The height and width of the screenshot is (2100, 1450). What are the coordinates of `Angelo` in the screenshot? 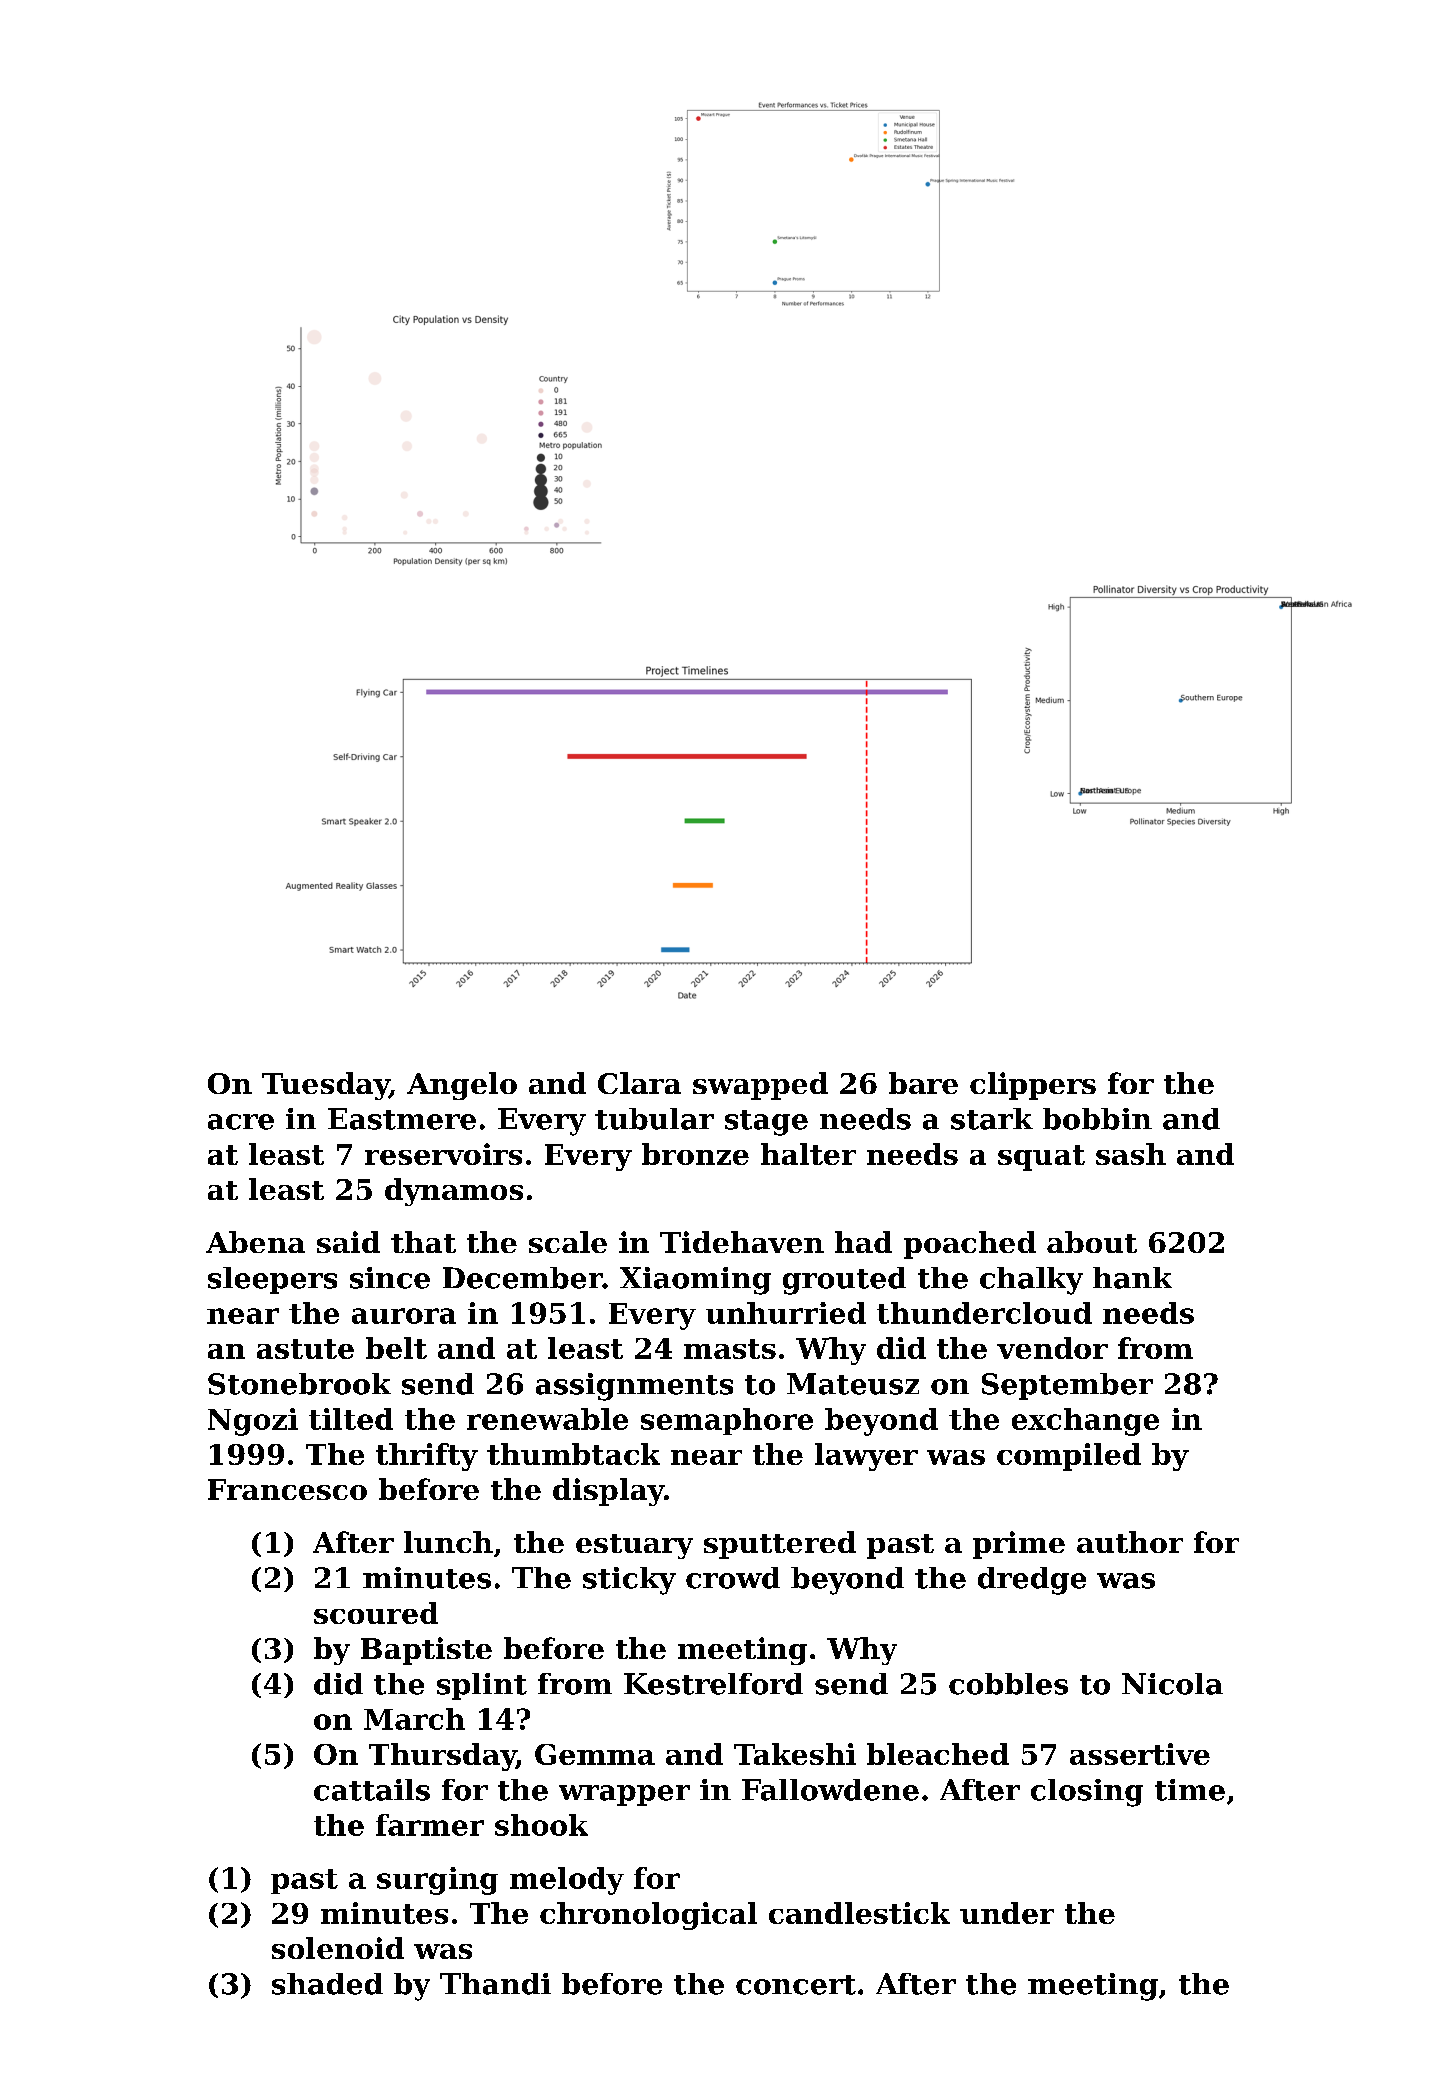 It's located at (462, 1086).
